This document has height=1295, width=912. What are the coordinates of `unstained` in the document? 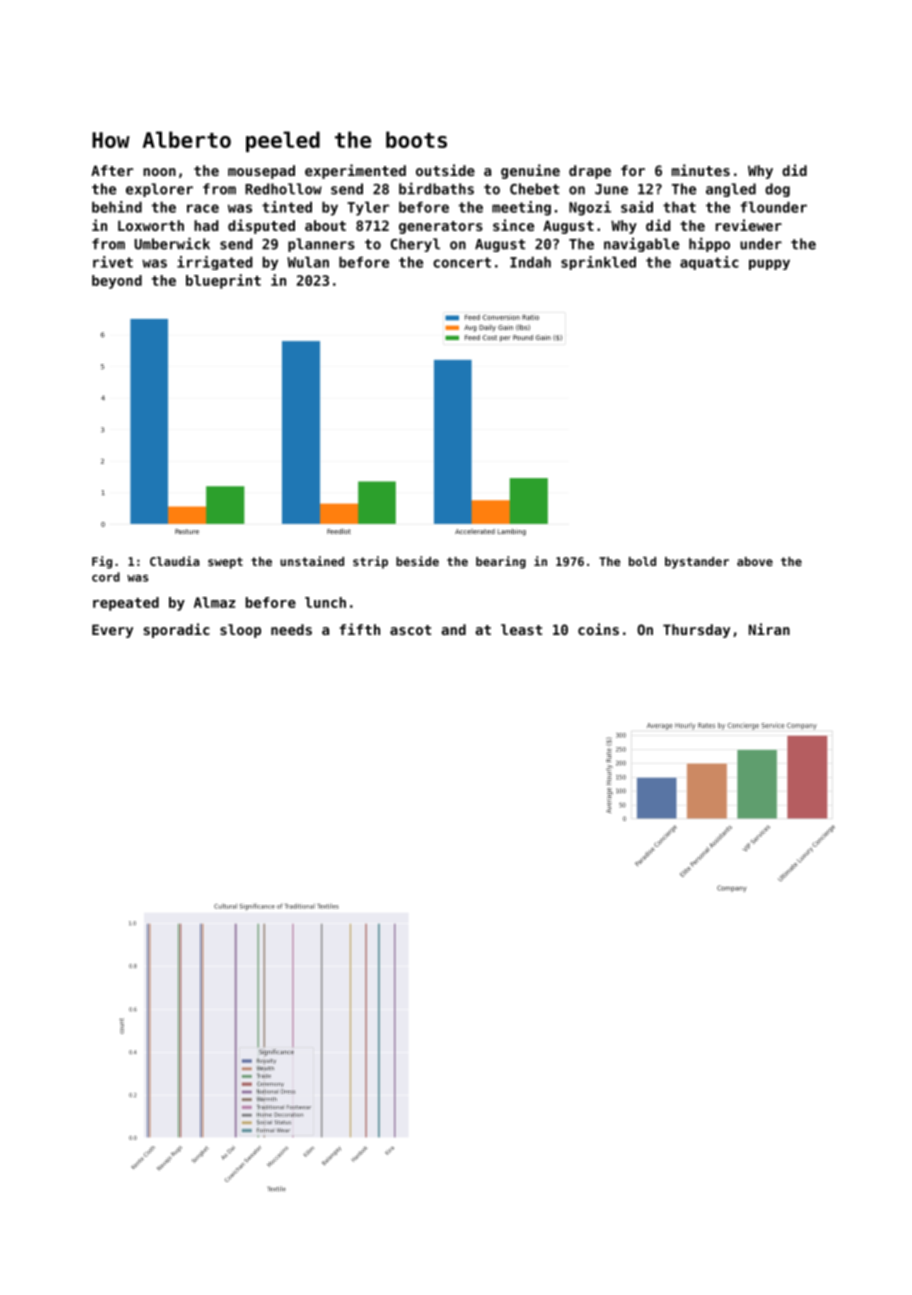 It's located at (312, 561).
